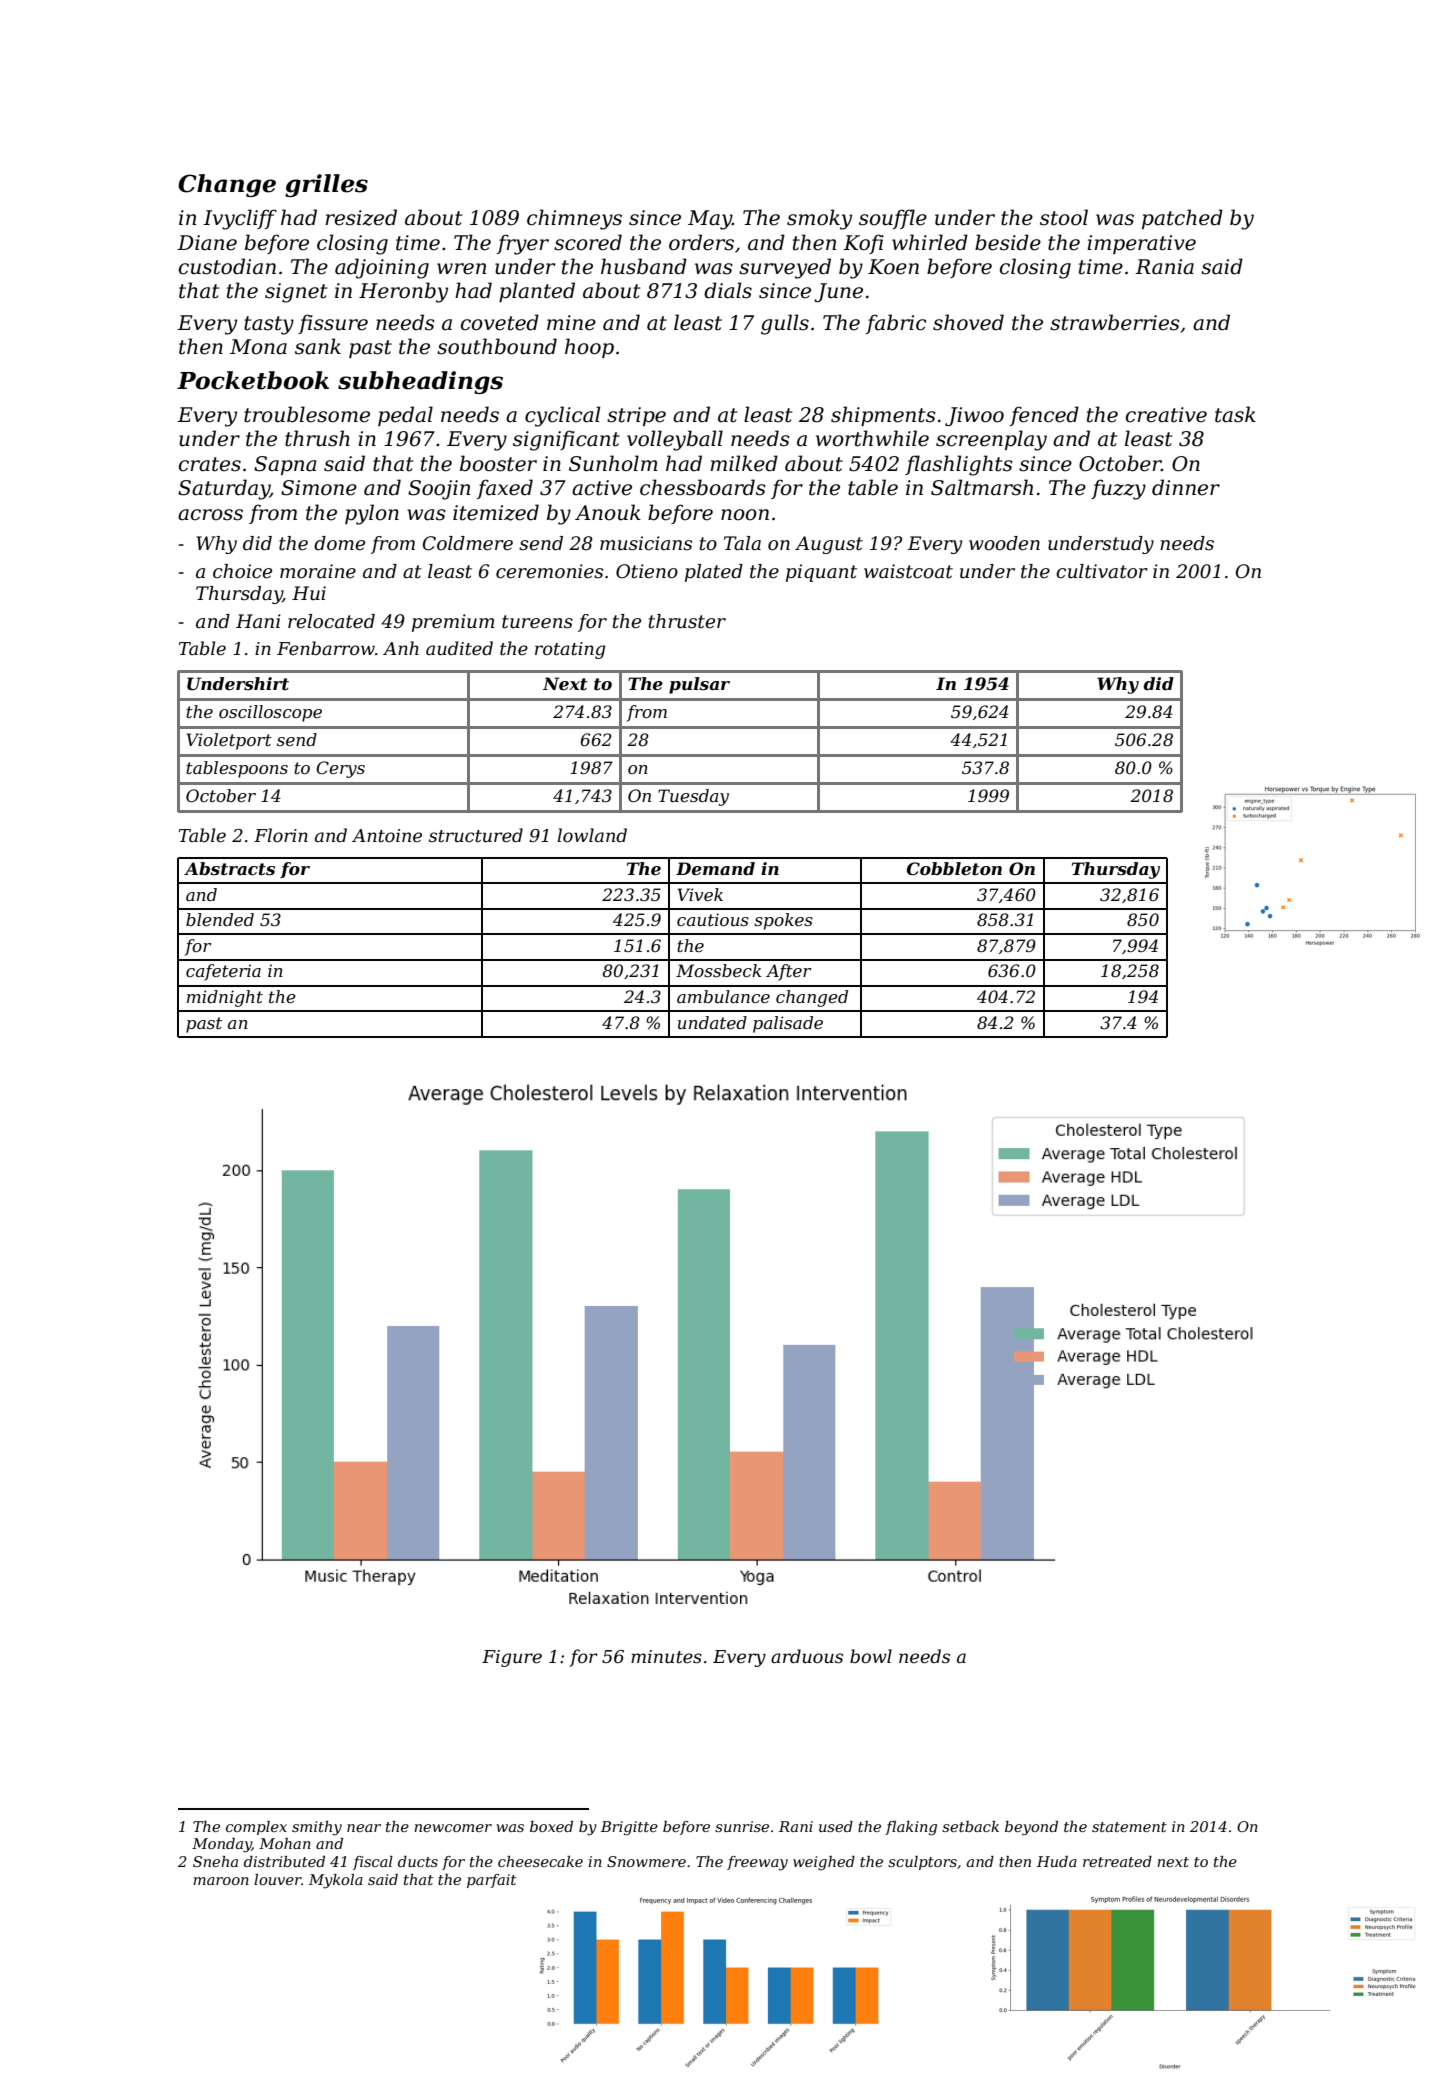 The image size is (1450, 2100). I want to click on souffle, so click(893, 219).
